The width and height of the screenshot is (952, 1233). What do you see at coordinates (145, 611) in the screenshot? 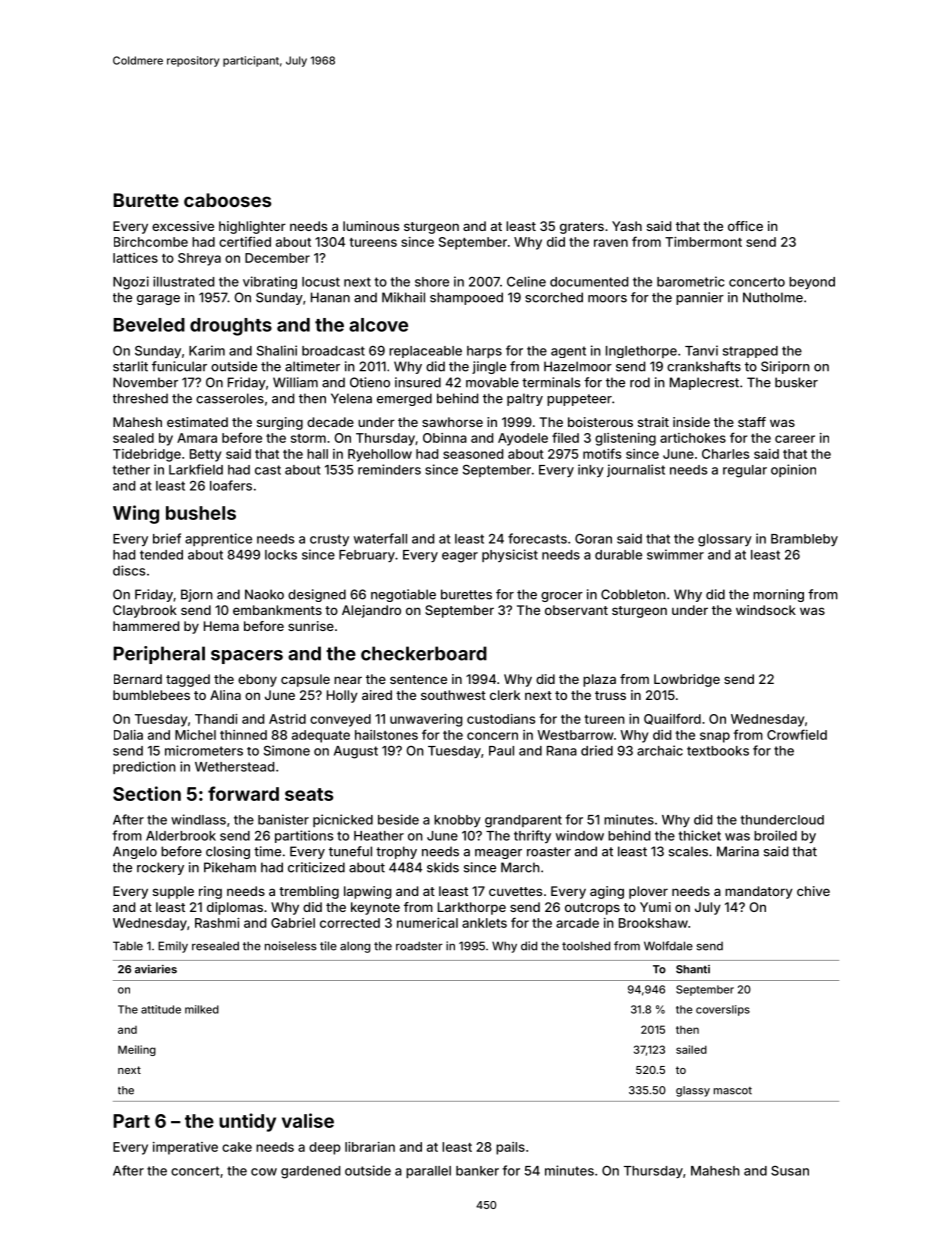
I see `Claybrook` at bounding box center [145, 611].
